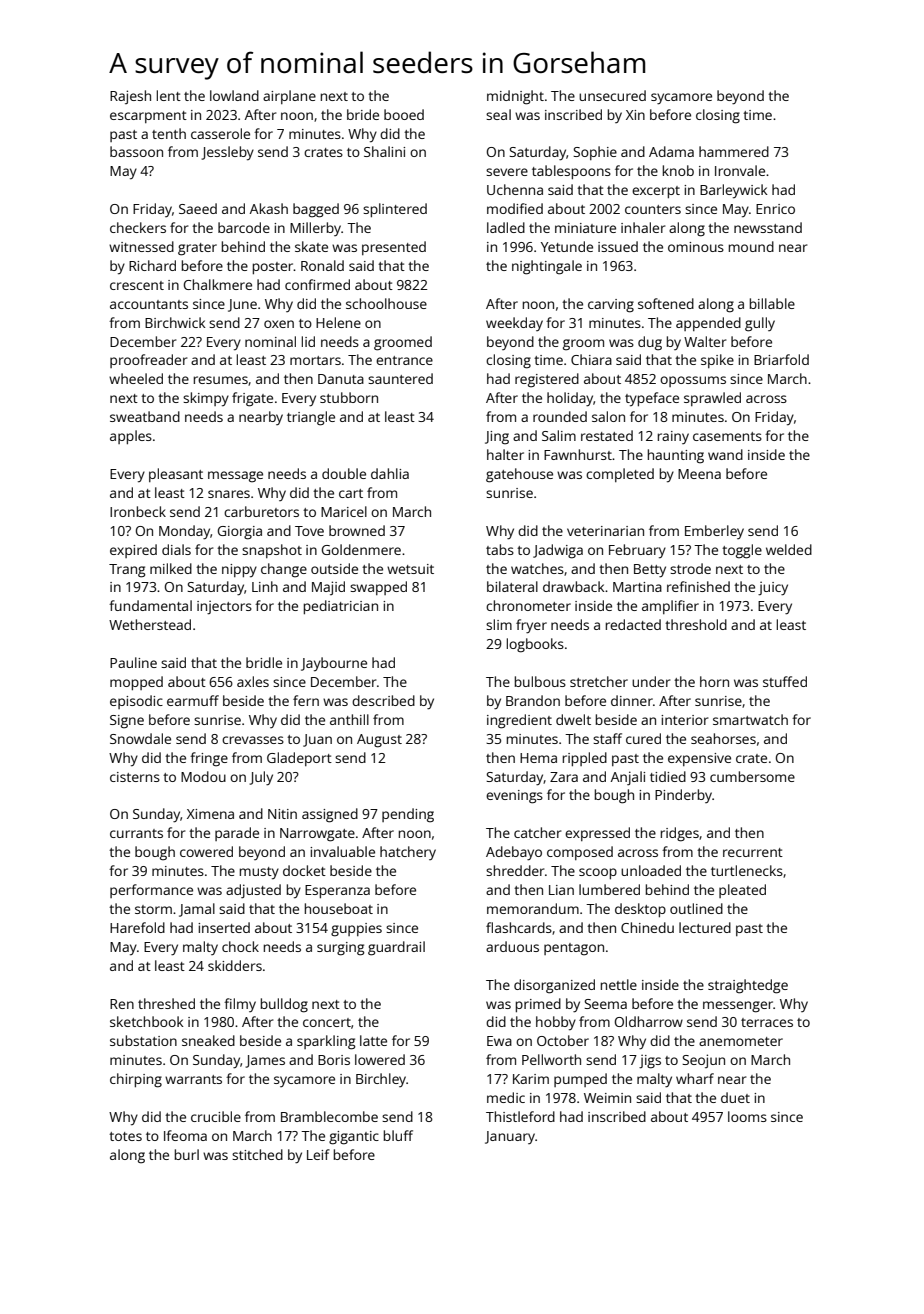  Describe the element at coordinates (384, 151) in the screenshot. I see `Shalini` at that location.
